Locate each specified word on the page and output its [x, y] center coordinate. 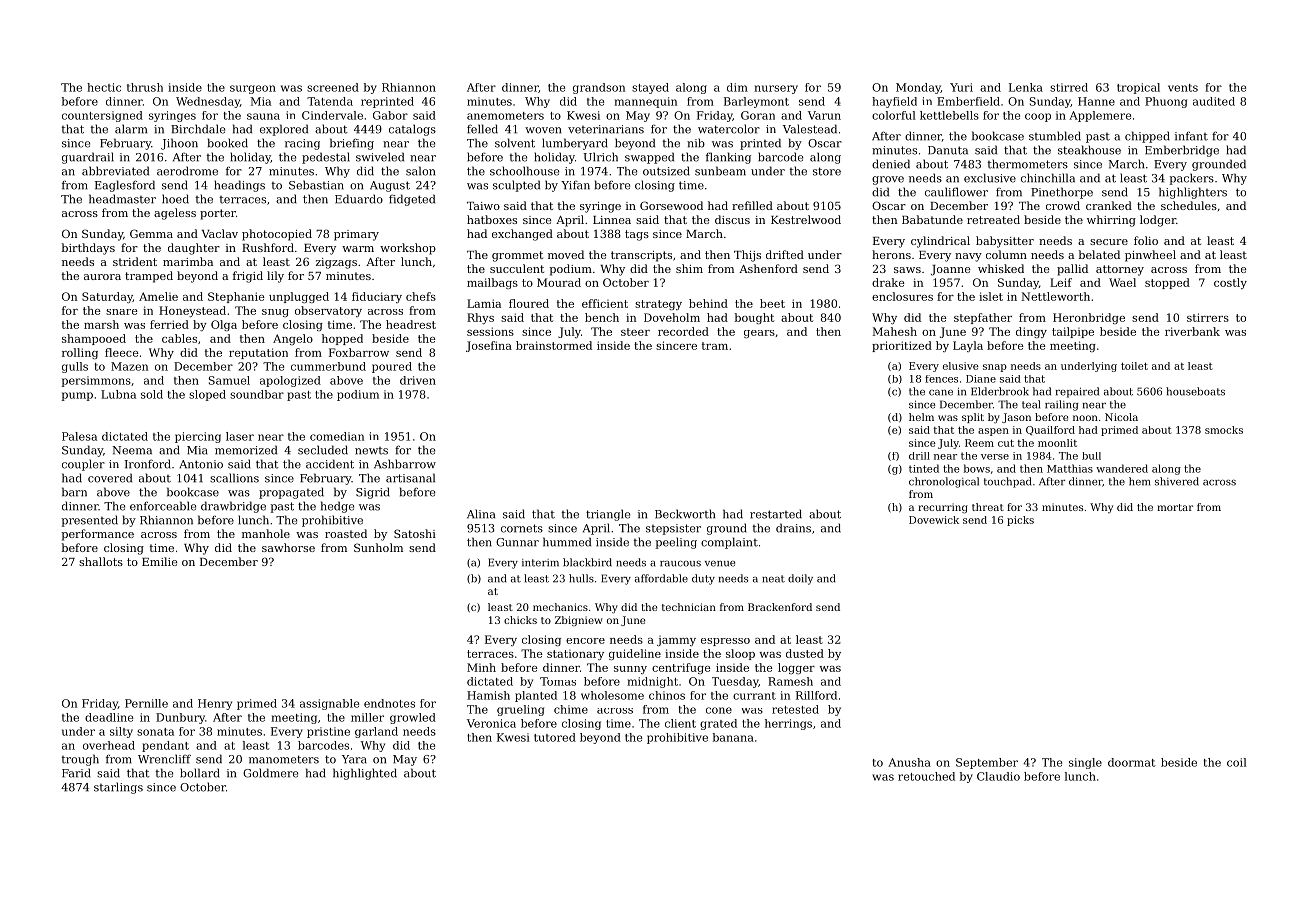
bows [977, 468]
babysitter [1005, 242]
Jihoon [179, 144]
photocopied [277, 235]
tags [637, 235]
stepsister [673, 529]
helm [921, 417]
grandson [599, 88]
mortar [1175, 507]
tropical [1138, 88]
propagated [291, 493]
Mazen [129, 366]
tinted [924, 468]
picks [1020, 521]
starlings [118, 788]
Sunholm [378, 547]
